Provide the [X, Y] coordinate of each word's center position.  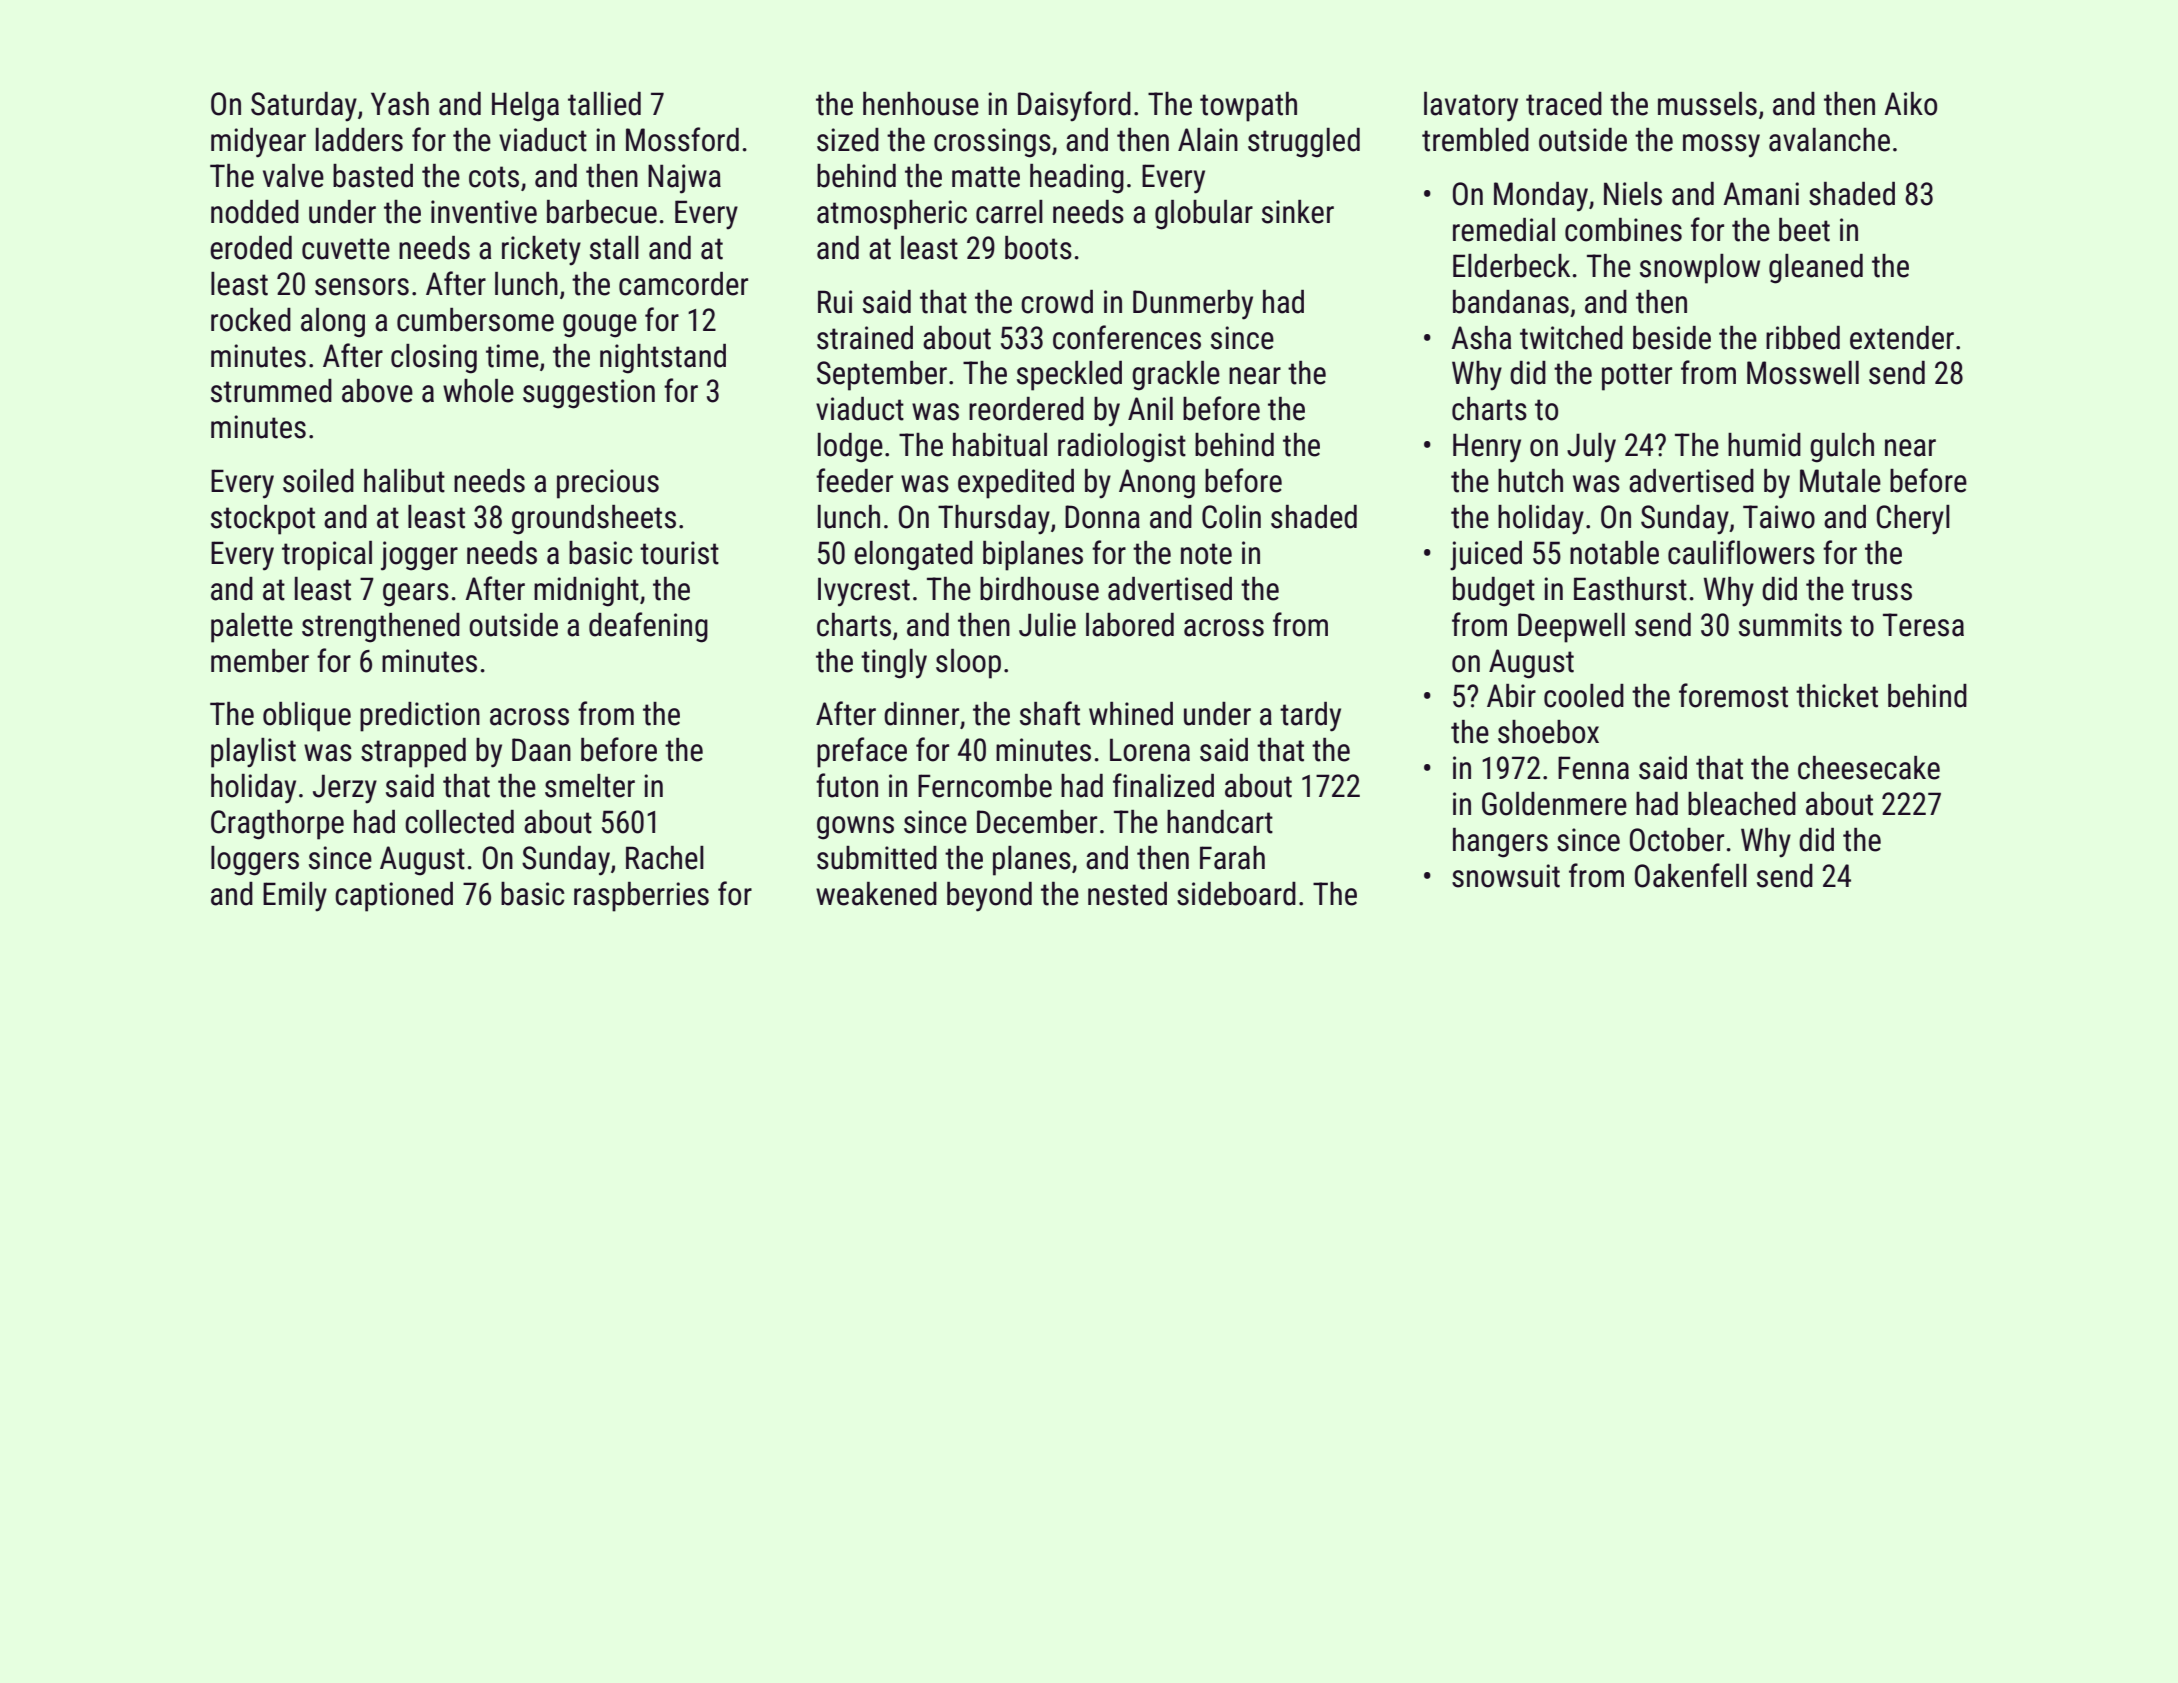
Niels [1633, 194]
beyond [989, 897]
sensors [362, 287]
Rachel [665, 858]
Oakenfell [1691, 875]
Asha [1481, 338]
